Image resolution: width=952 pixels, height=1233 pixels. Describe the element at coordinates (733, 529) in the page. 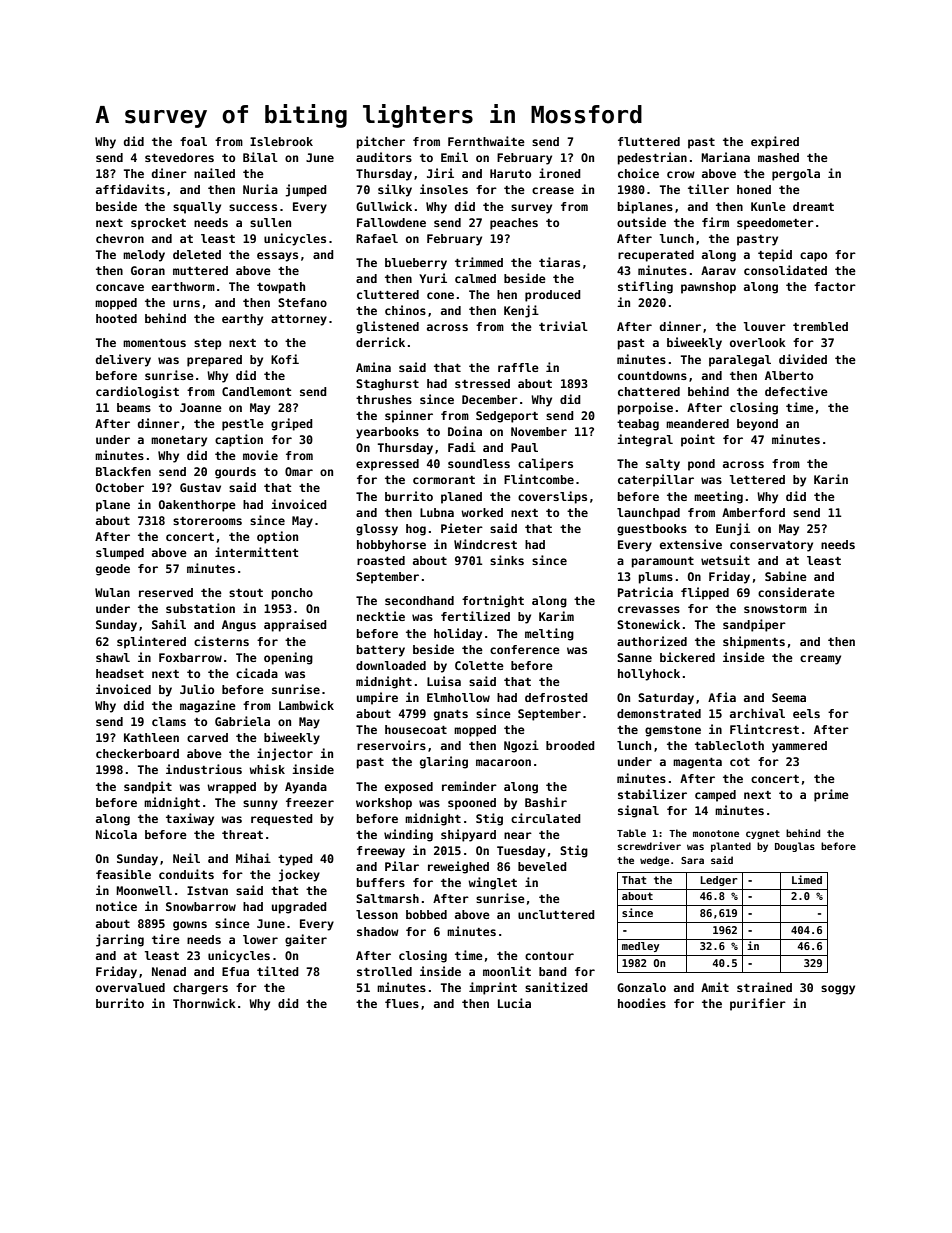

I see `Eunji` at that location.
